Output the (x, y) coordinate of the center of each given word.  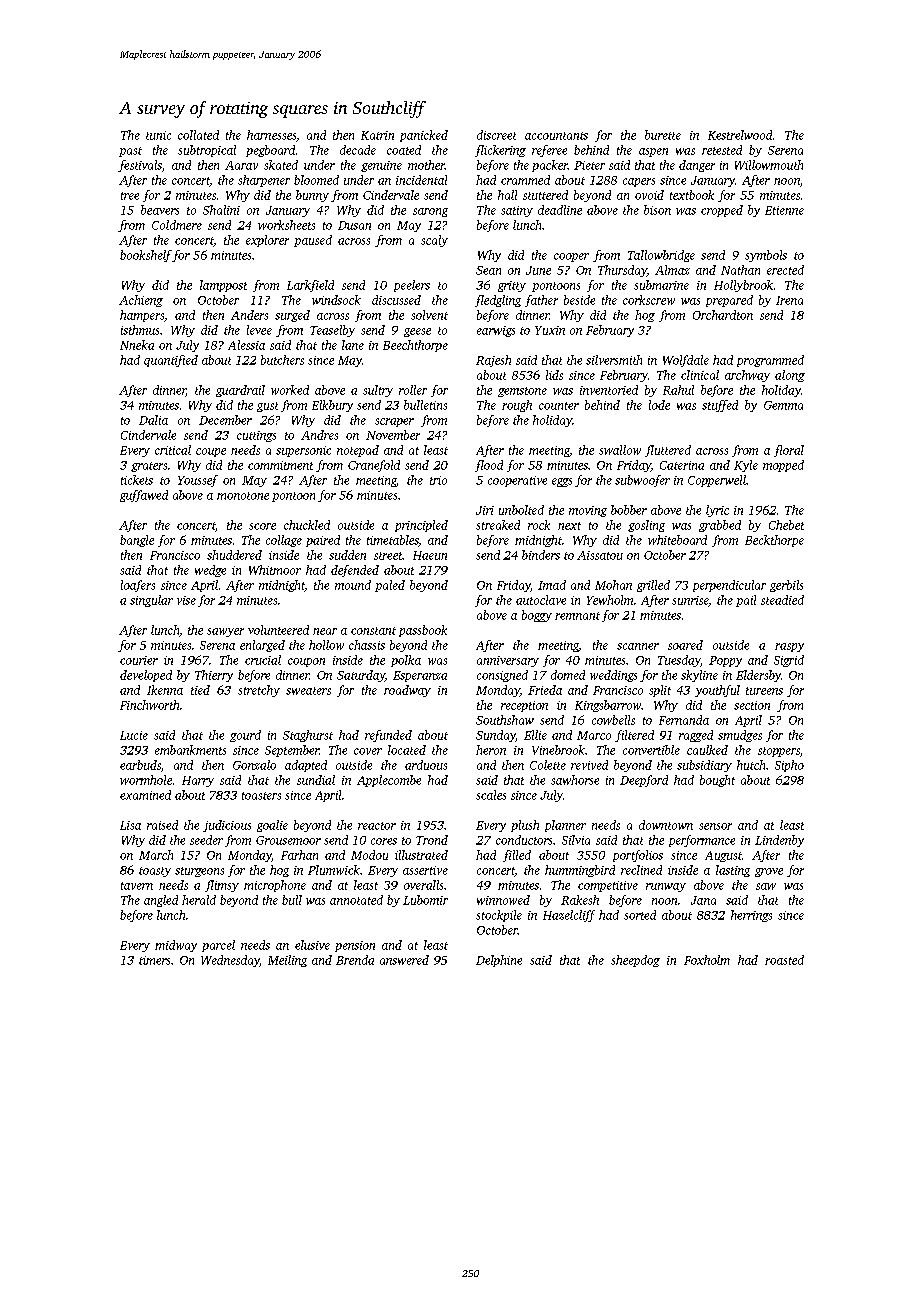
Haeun (430, 555)
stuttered (545, 195)
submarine (661, 285)
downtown (666, 825)
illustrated (421, 855)
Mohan (613, 585)
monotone (243, 496)
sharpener (264, 181)
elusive (312, 945)
